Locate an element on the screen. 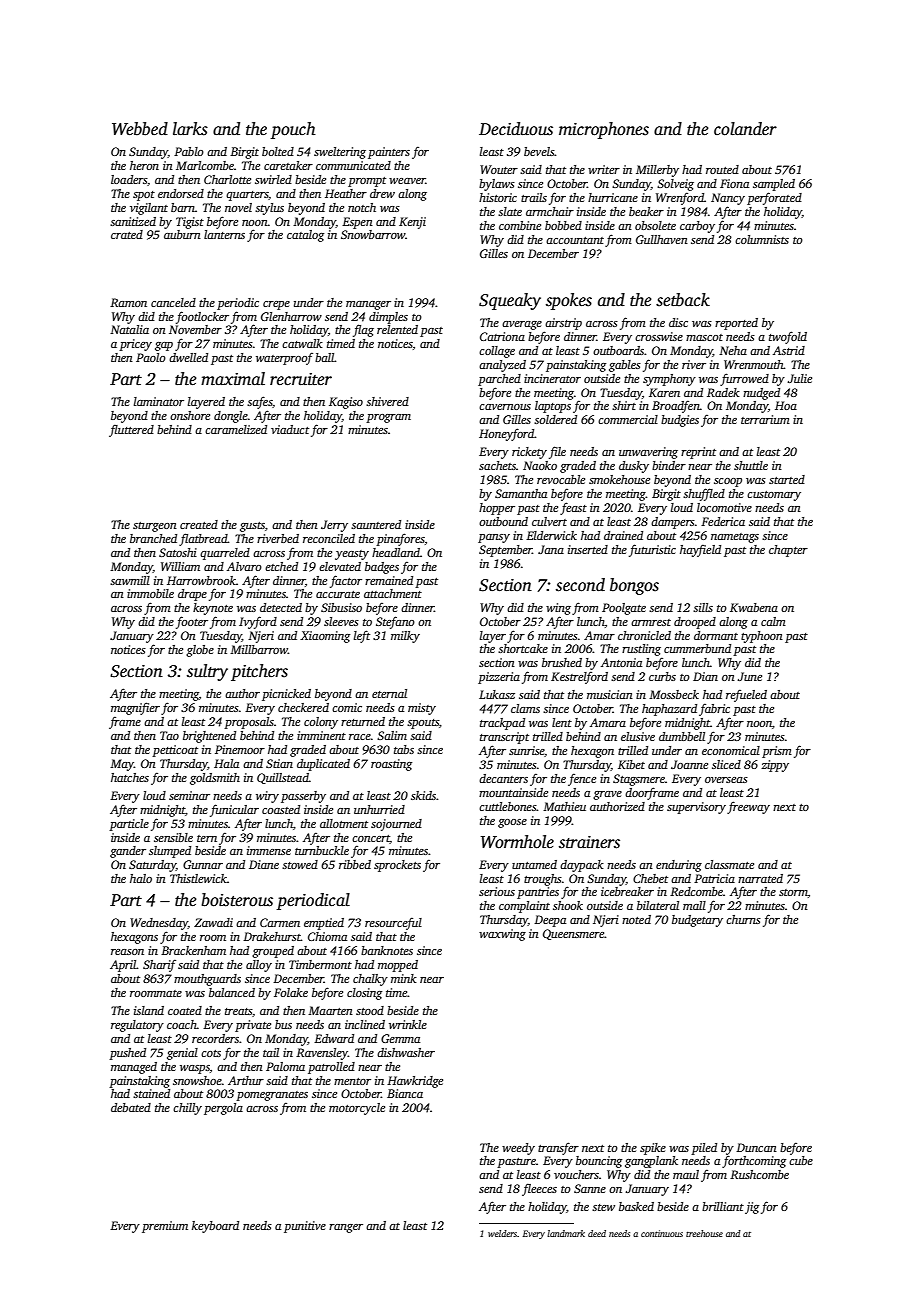 This screenshot has height=1308, width=924. Squeaky is located at coordinates (510, 301).
